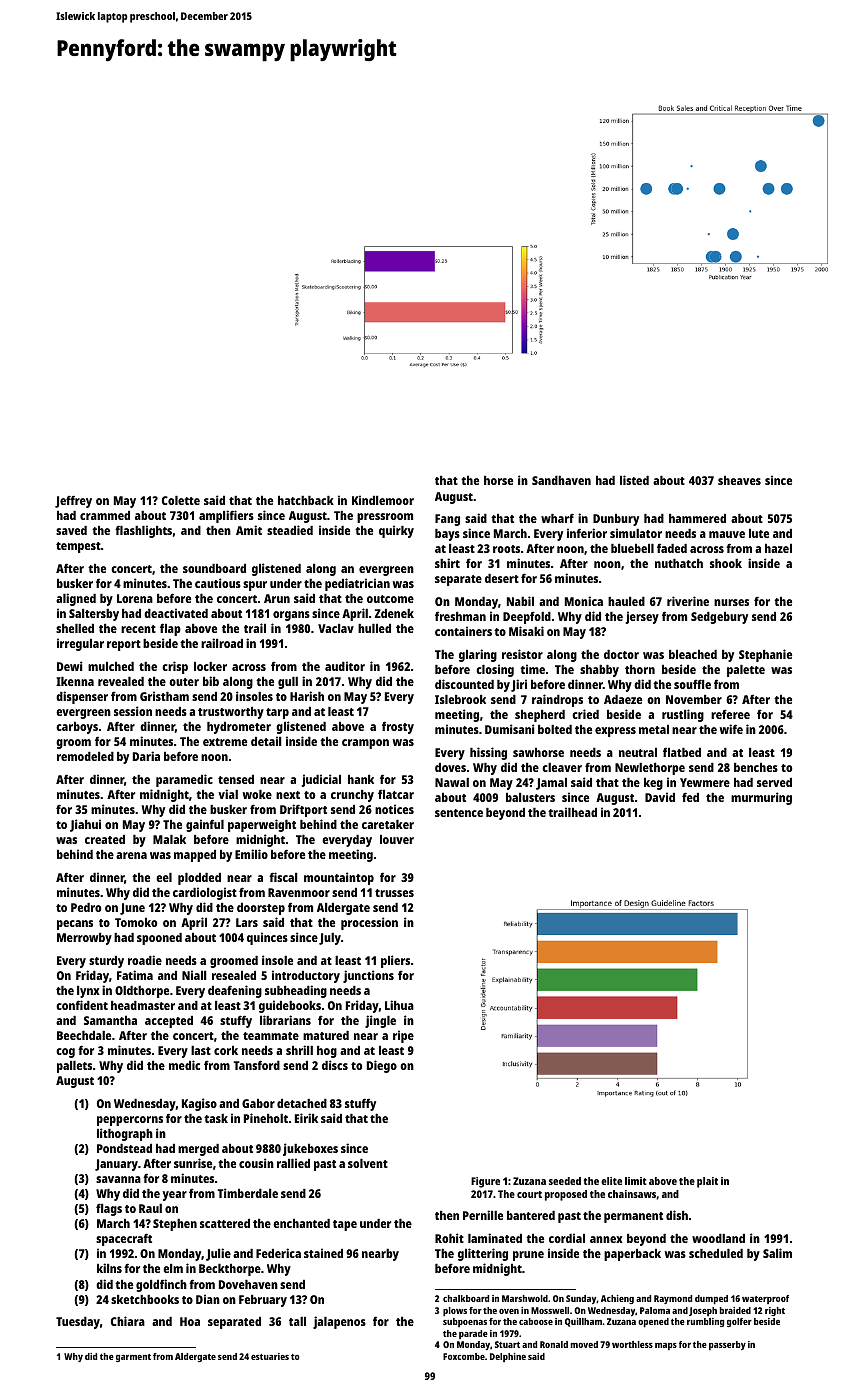  Describe the element at coordinates (368, 1163) in the screenshot. I see `solvent` at that location.
